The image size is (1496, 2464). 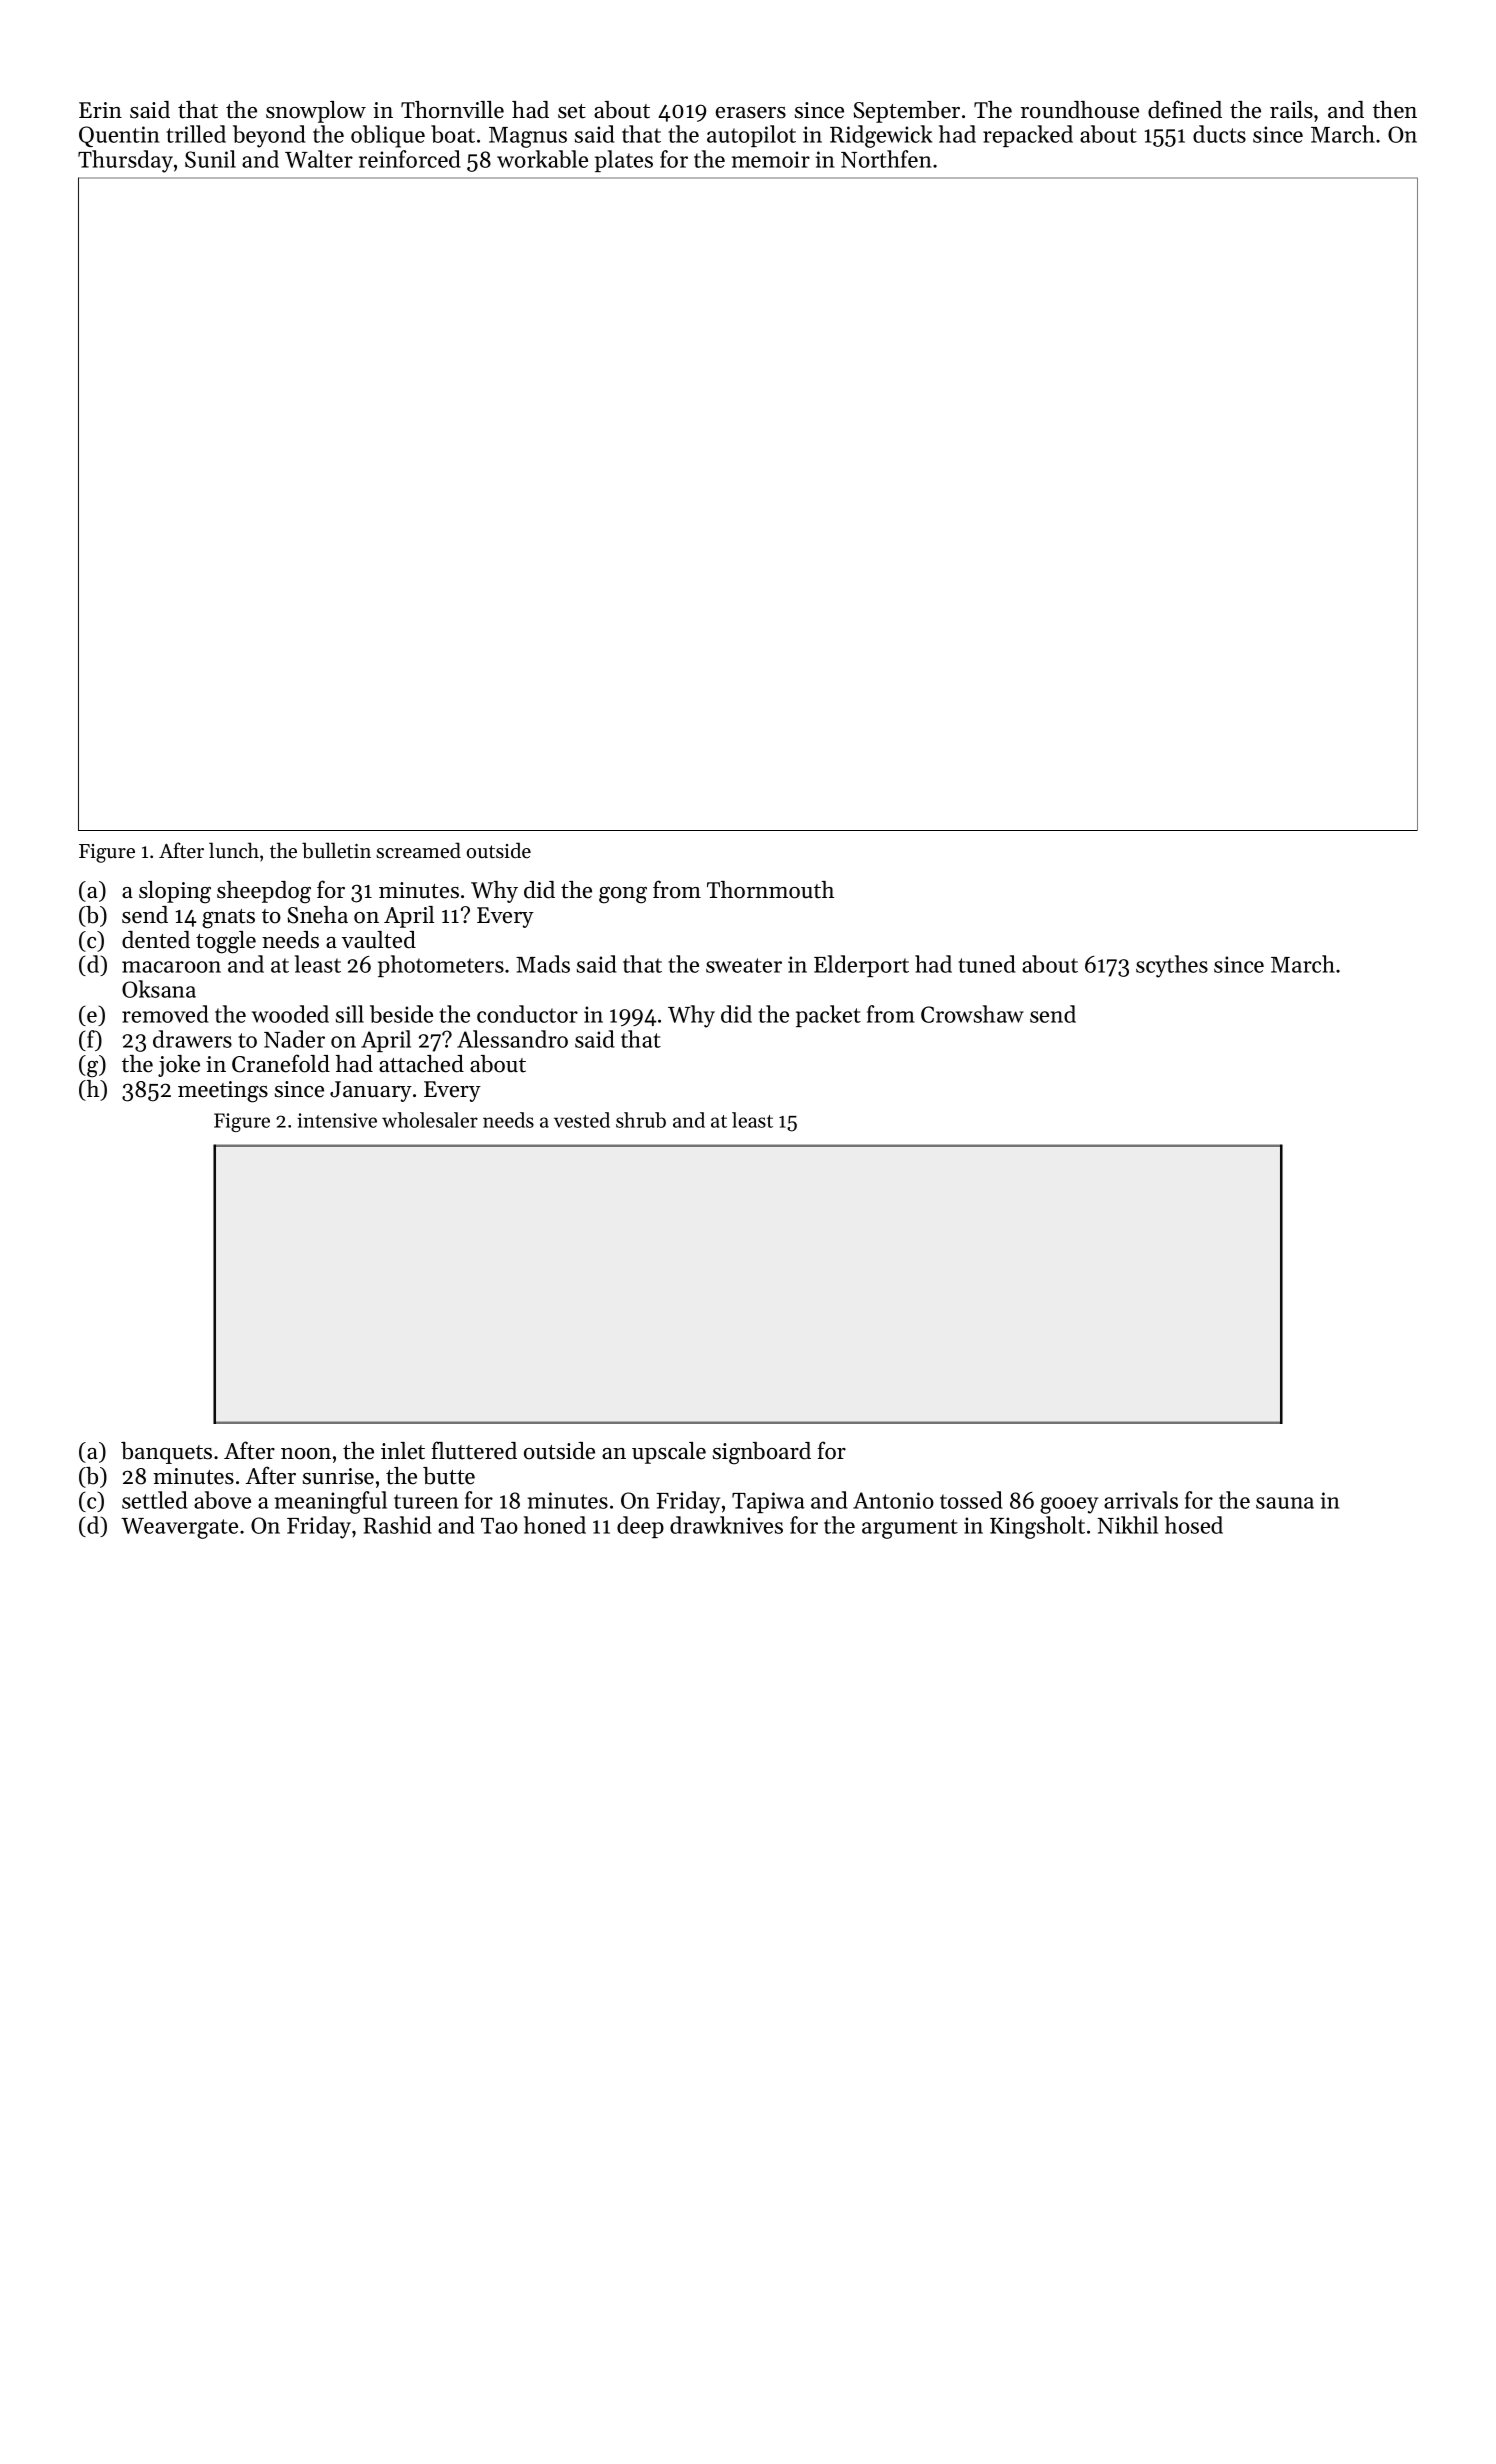 I want to click on Sunil, so click(x=210, y=159).
